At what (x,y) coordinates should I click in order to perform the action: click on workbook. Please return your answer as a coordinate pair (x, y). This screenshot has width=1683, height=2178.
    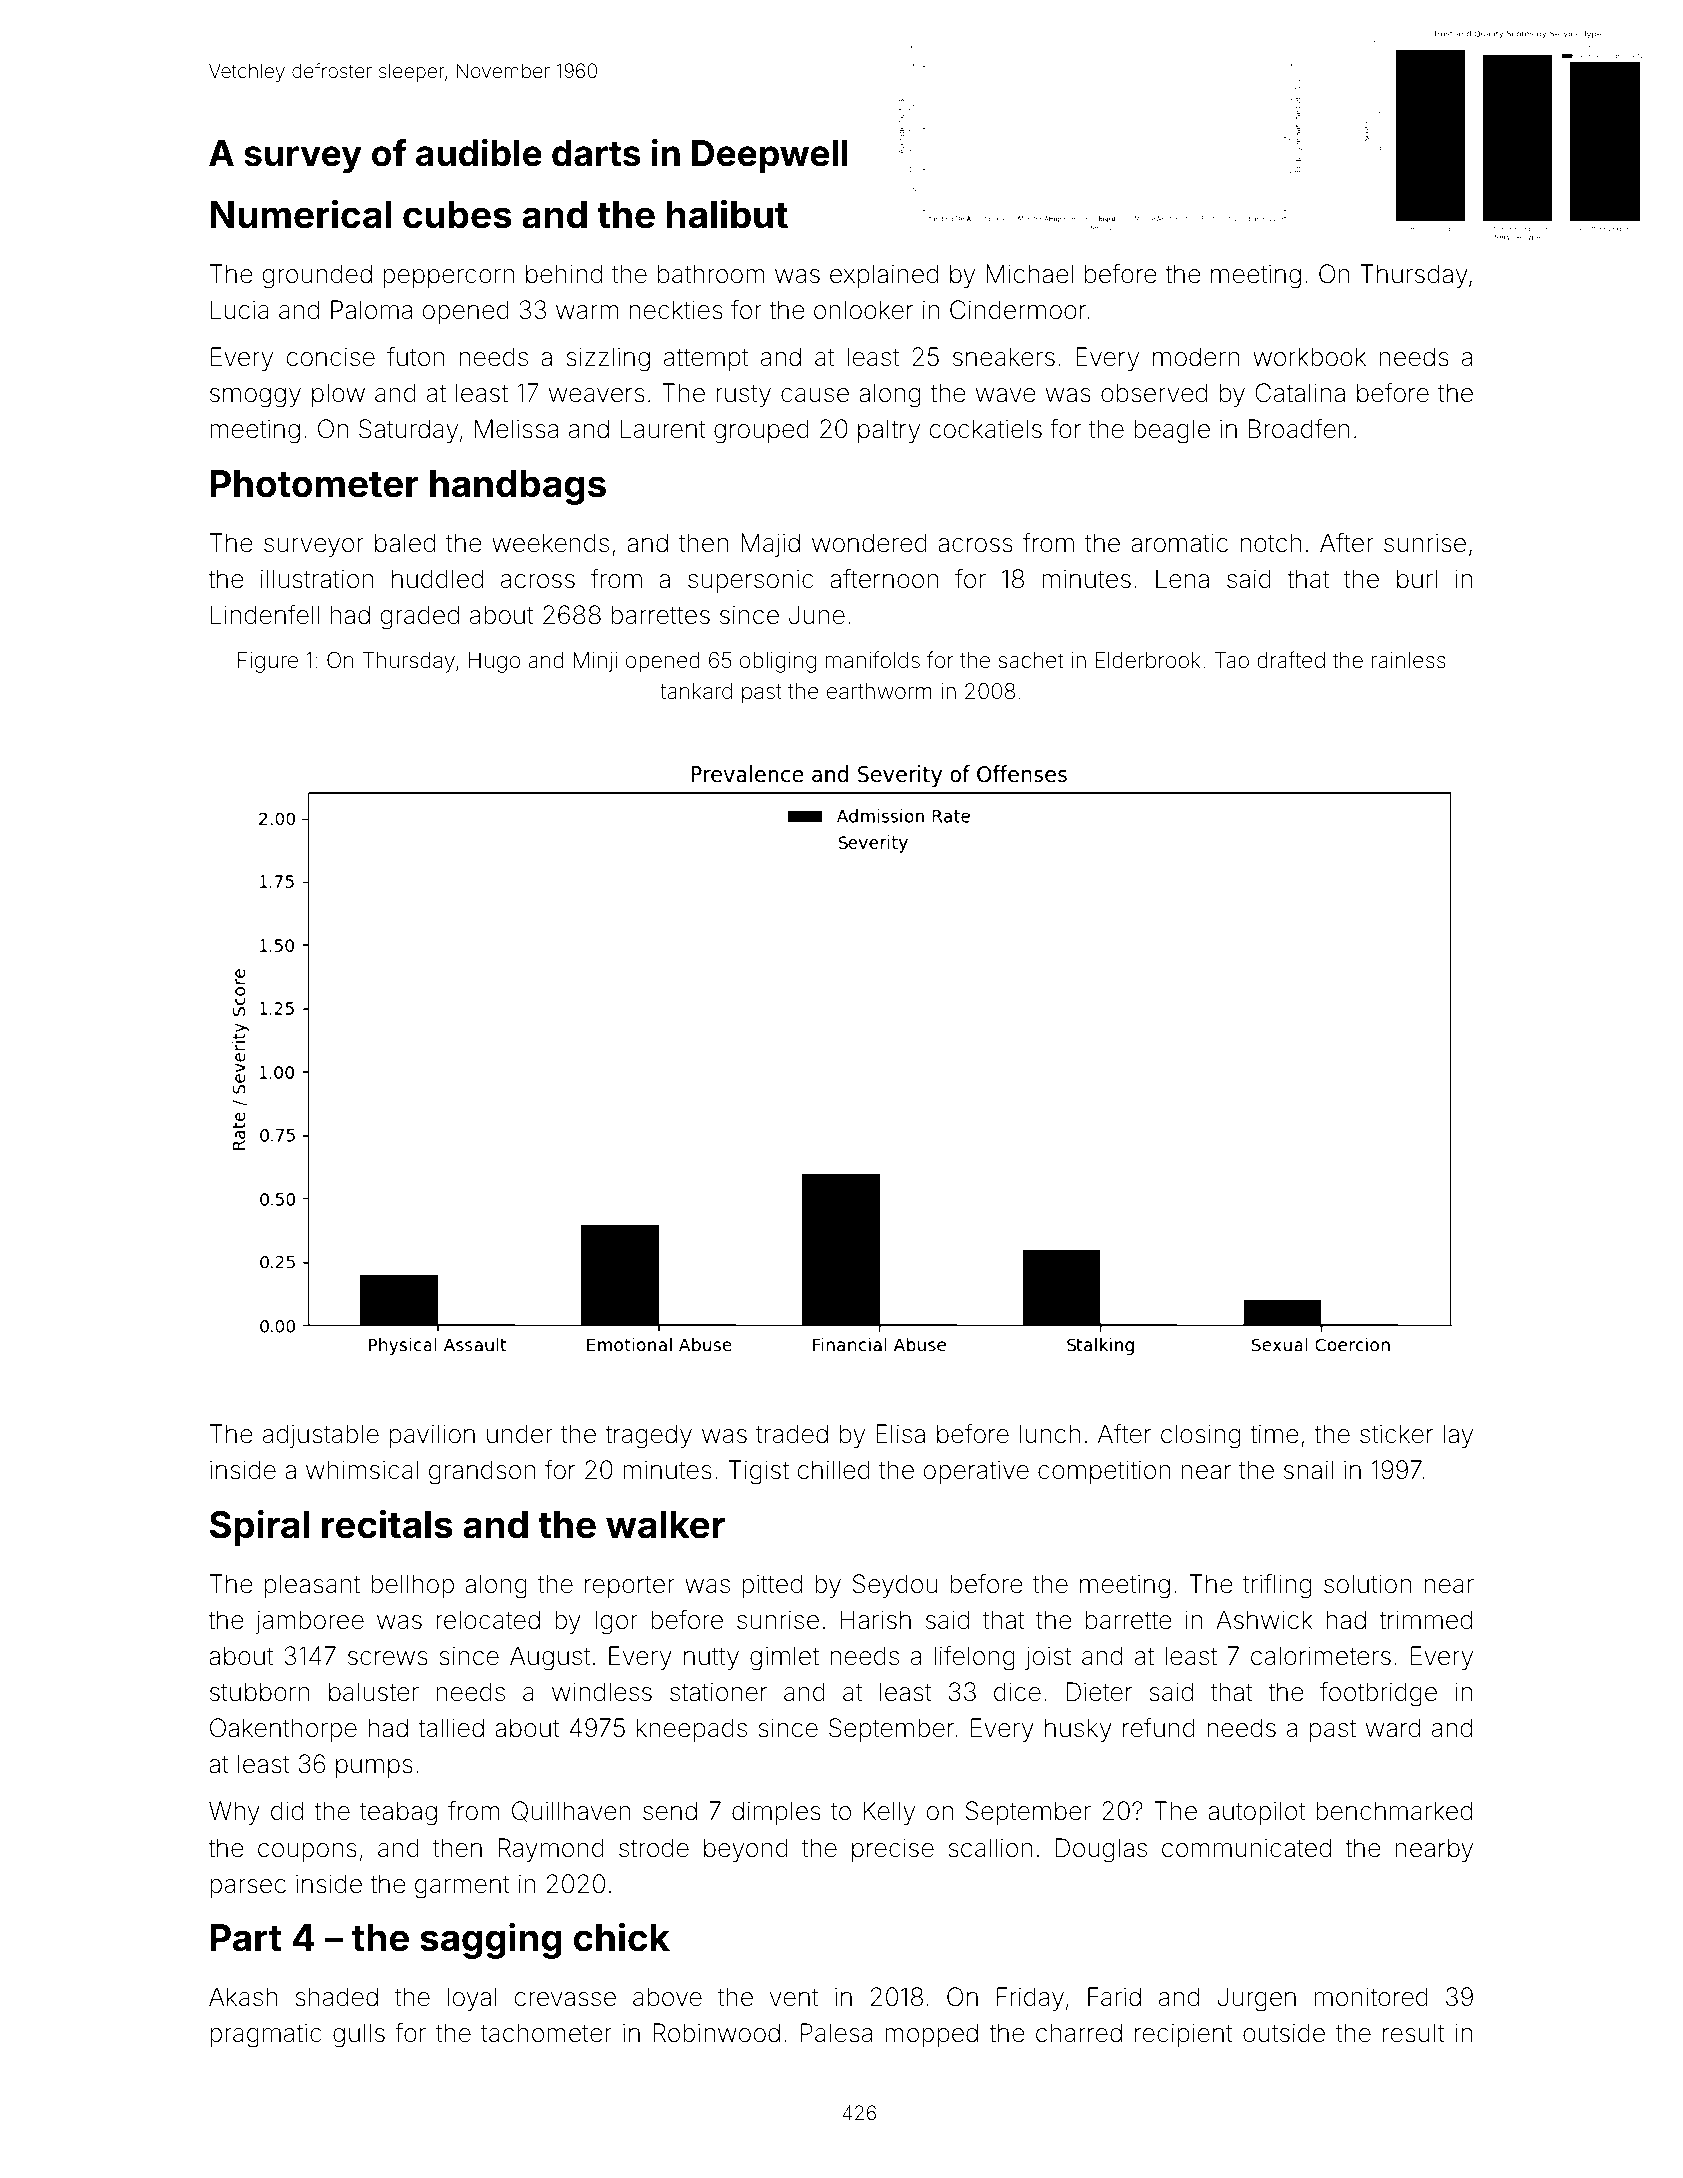
    Looking at the image, I should click on (1309, 357).
